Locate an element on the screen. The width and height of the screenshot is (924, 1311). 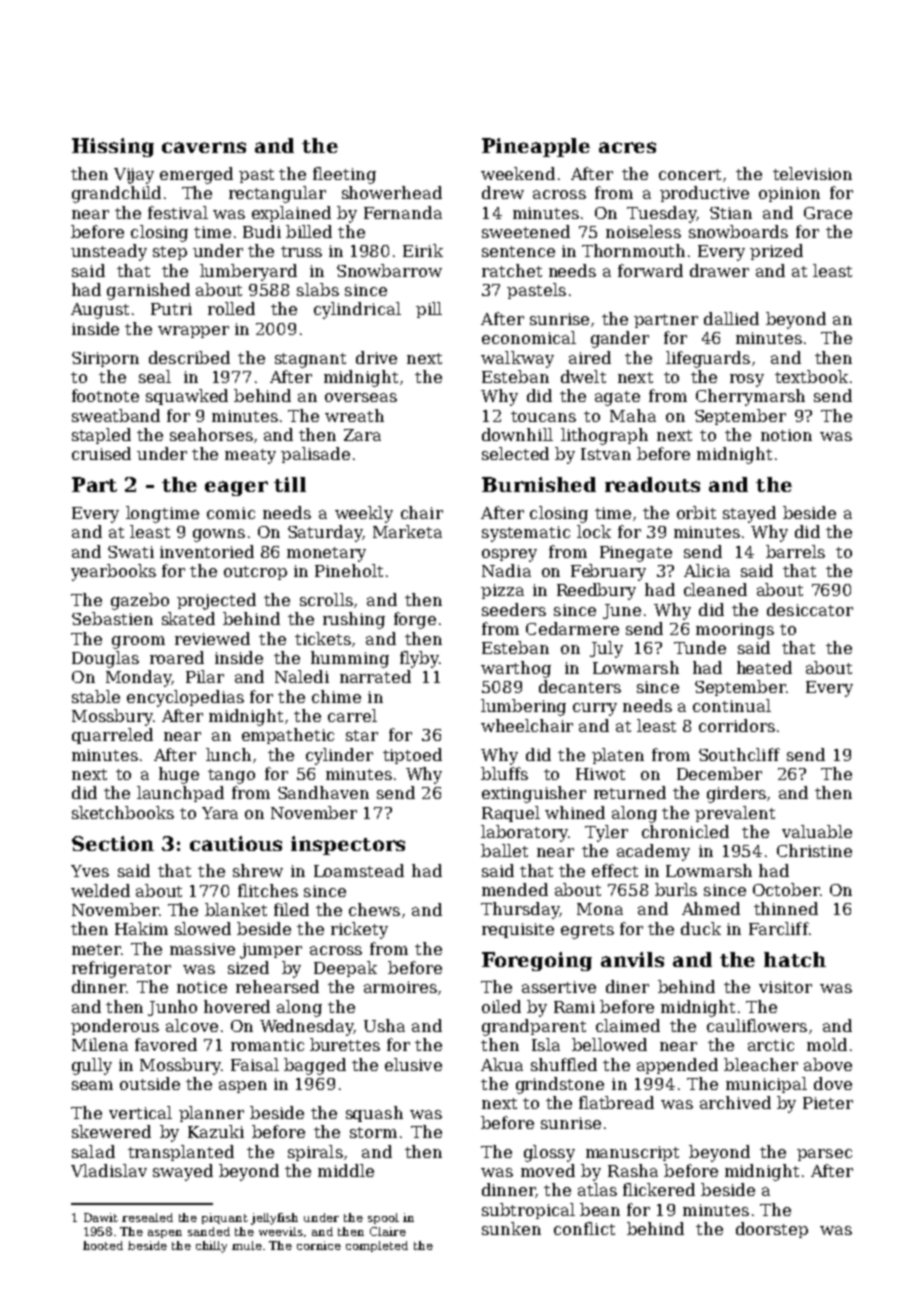
moved is located at coordinates (548, 1170).
